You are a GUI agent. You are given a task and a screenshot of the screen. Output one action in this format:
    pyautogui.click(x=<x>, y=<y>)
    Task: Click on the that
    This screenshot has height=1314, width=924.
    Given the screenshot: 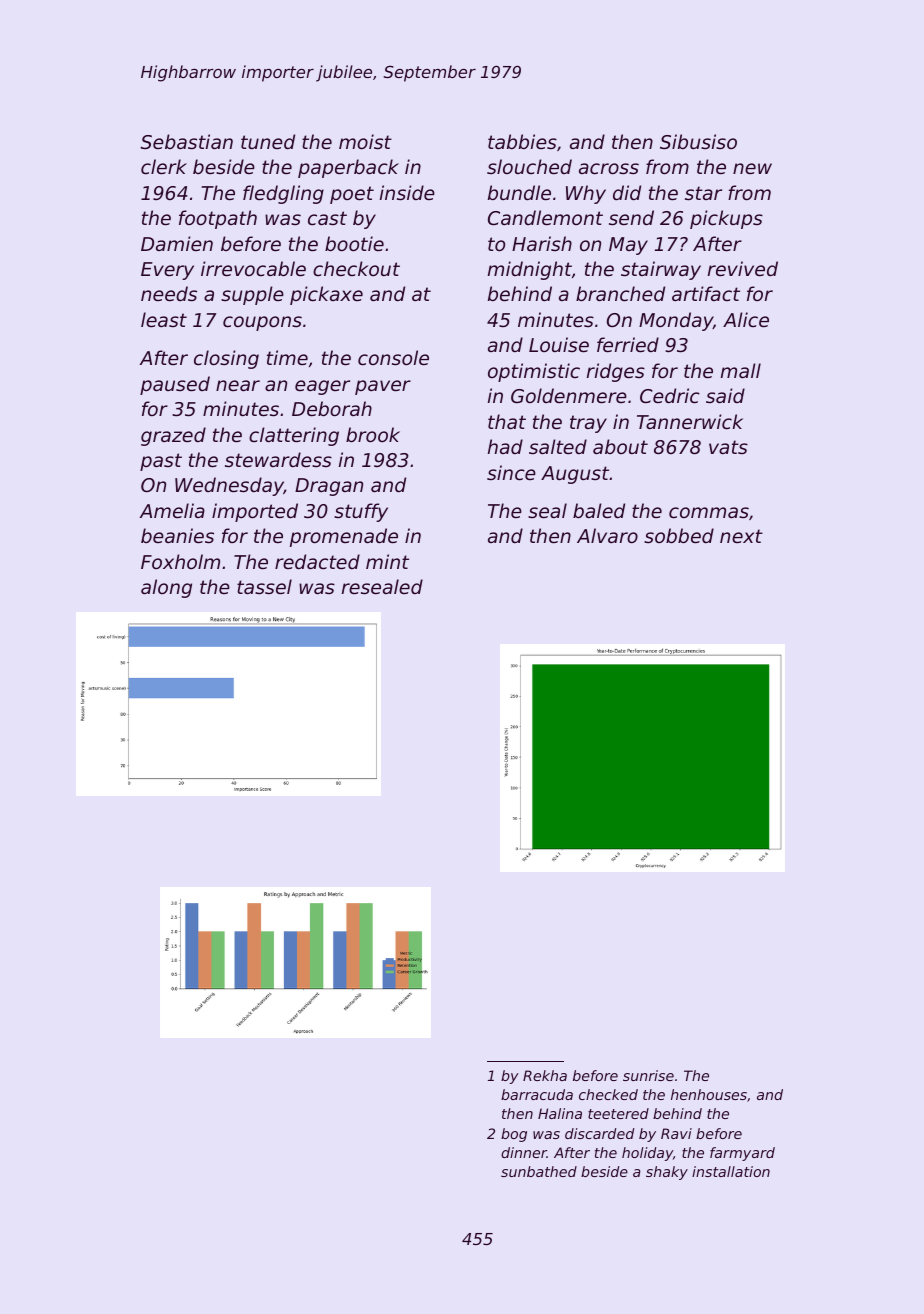 What is the action you would take?
    pyautogui.click(x=507, y=421)
